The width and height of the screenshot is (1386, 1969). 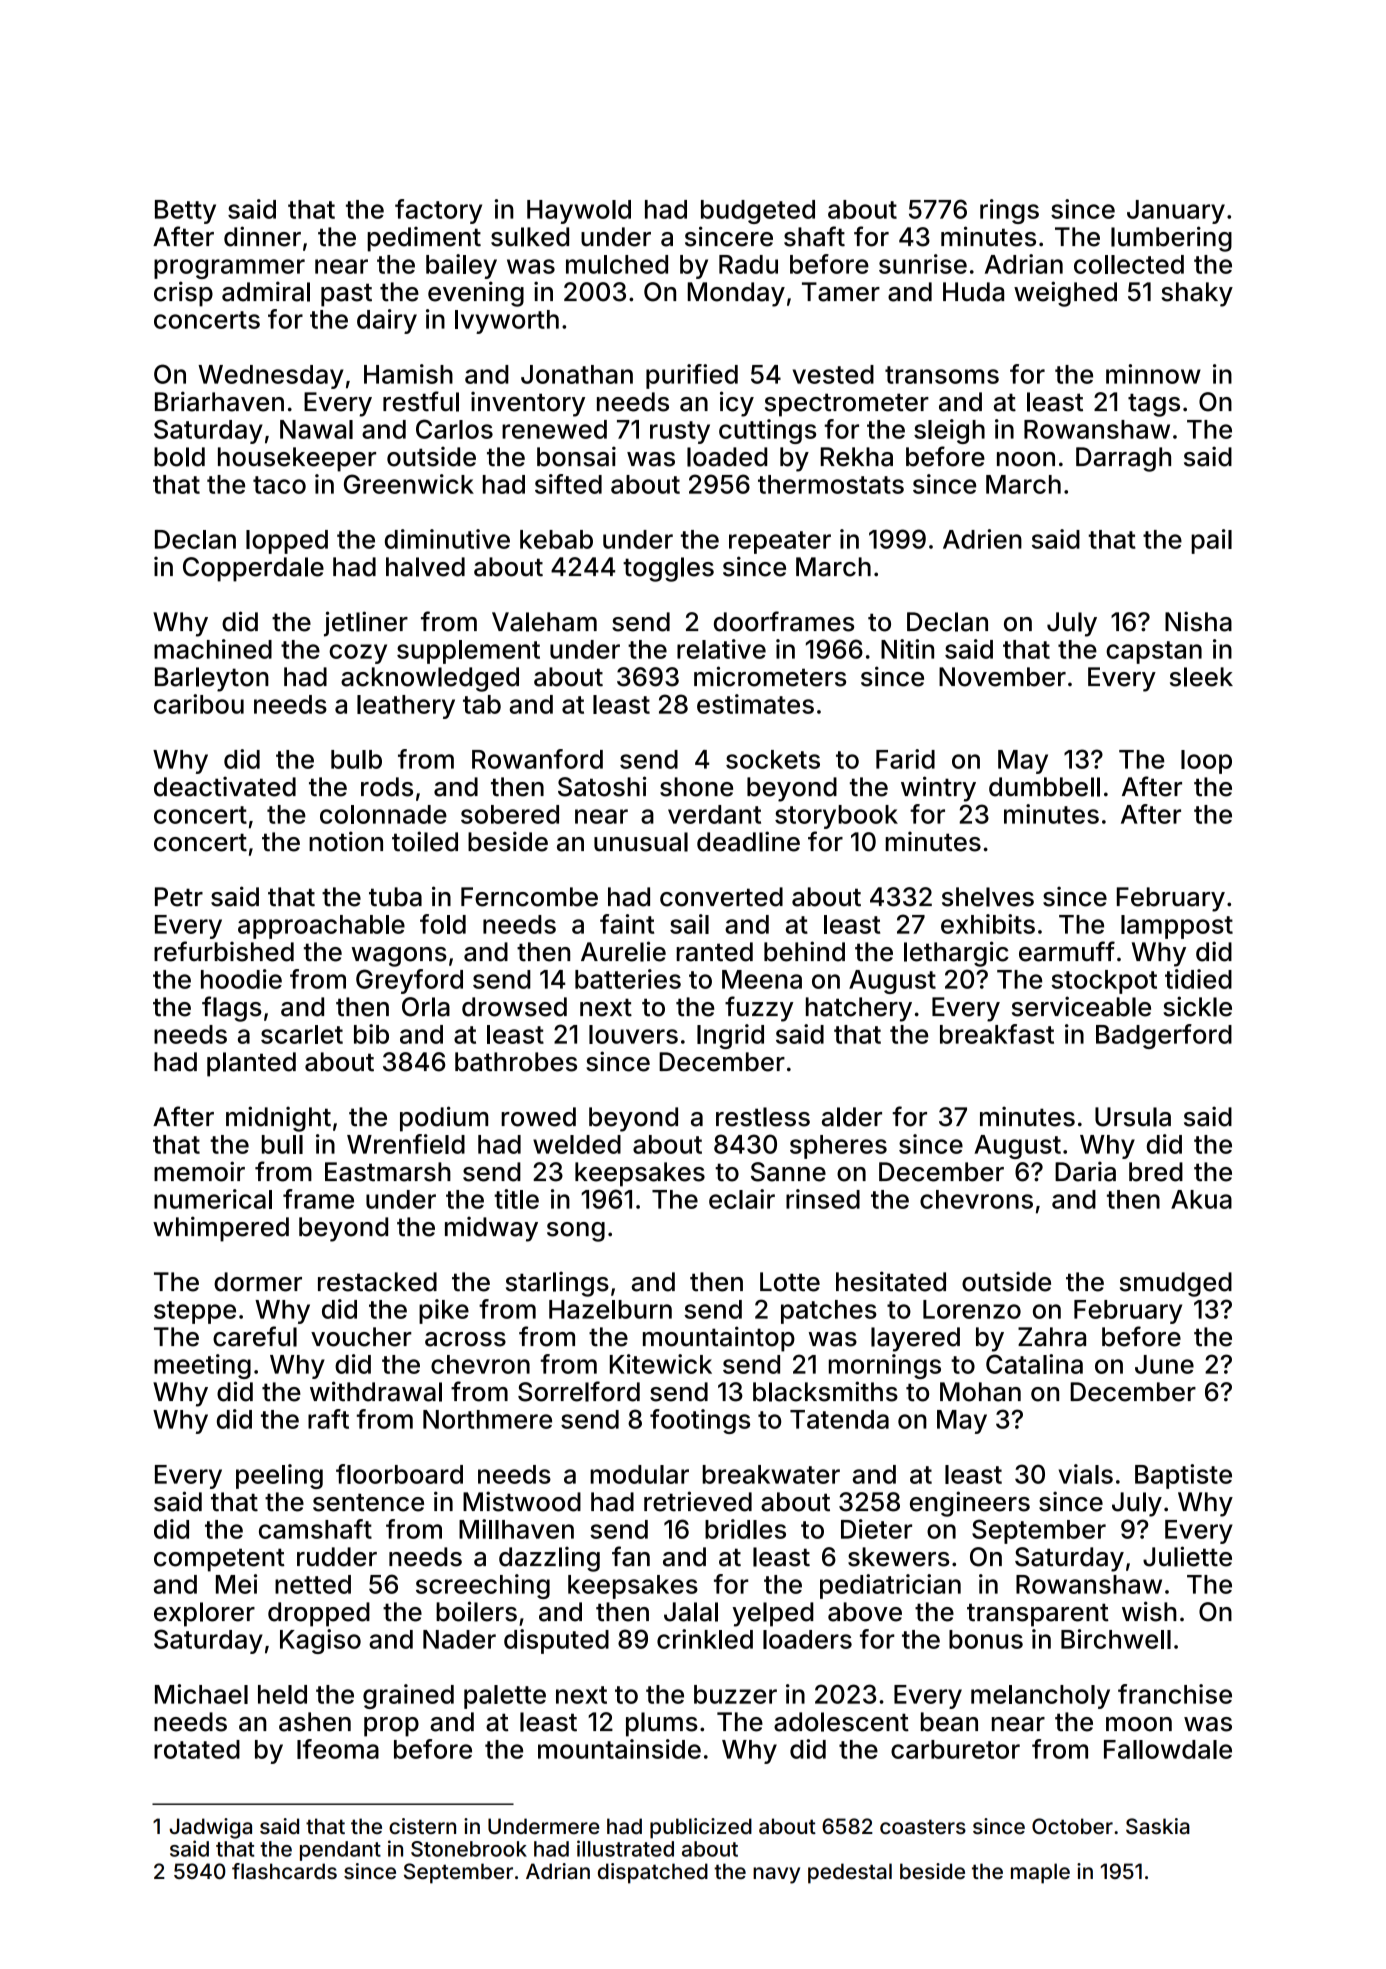 I want to click on meeting, so click(x=202, y=1366).
